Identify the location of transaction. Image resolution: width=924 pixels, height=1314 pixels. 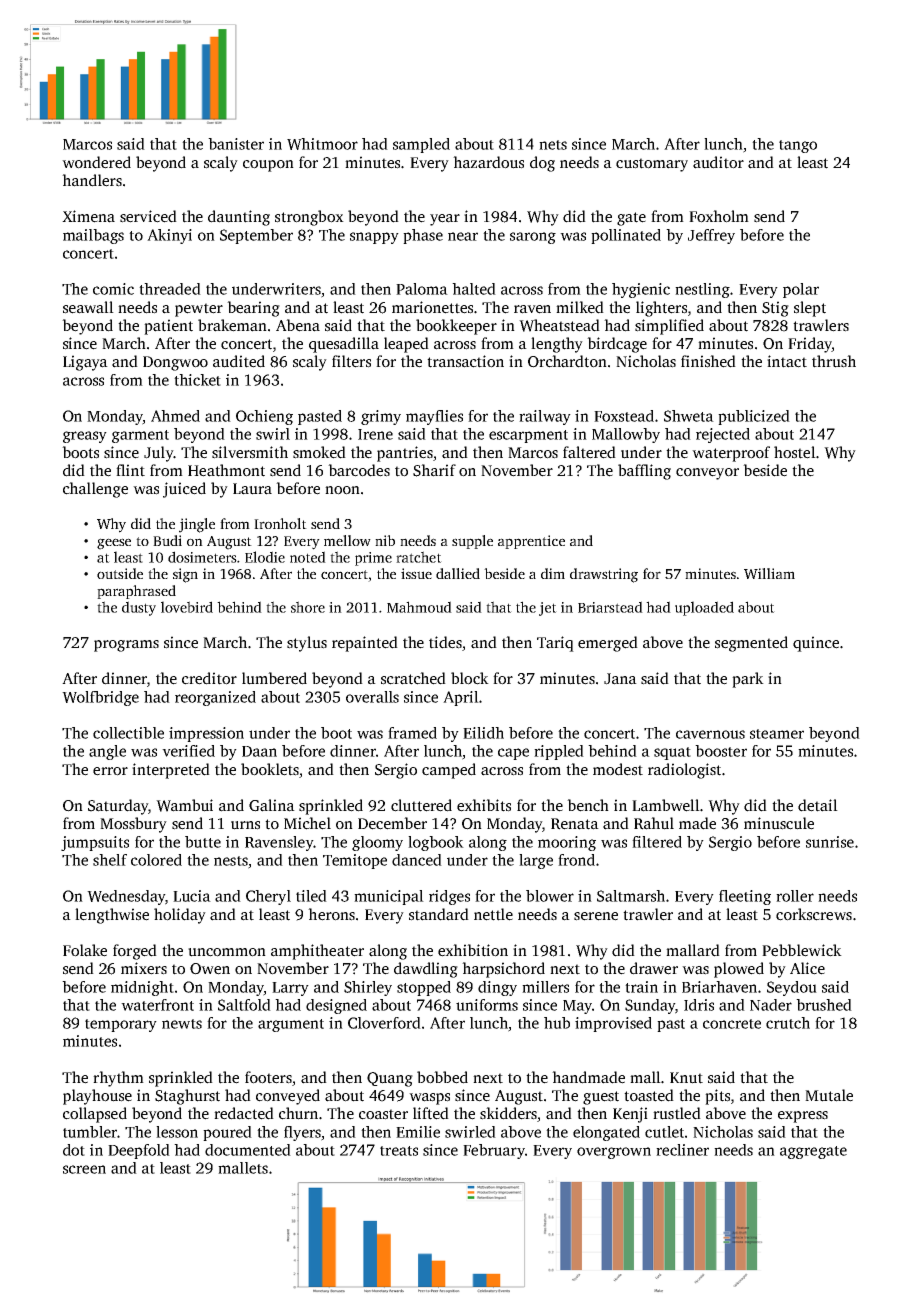
(465, 361).
